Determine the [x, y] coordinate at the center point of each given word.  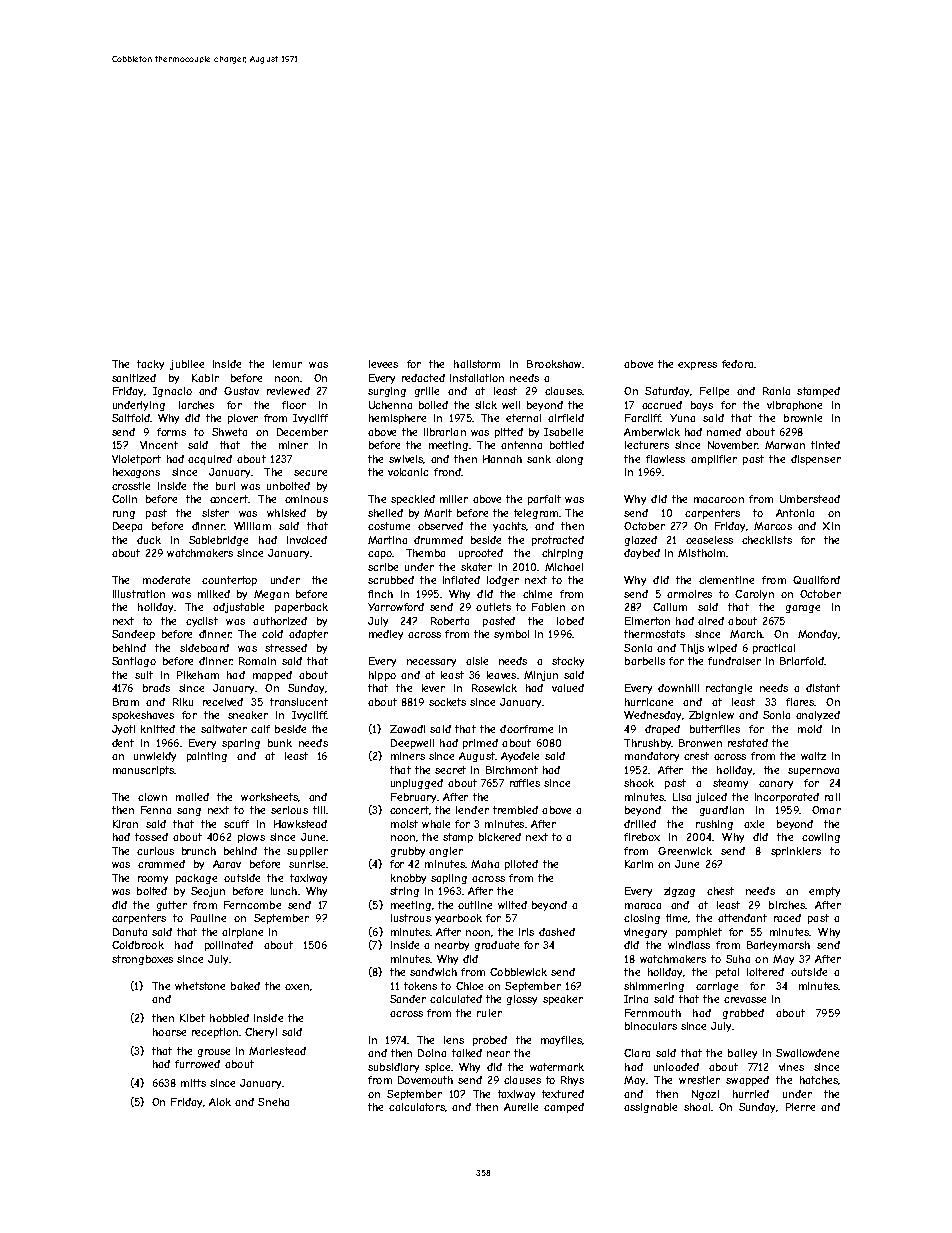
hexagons [136, 473]
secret [450, 770]
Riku [183, 702]
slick [486, 405]
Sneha [273, 1102]
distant [823, 688]
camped [564, 1108]
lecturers [647, 445]
